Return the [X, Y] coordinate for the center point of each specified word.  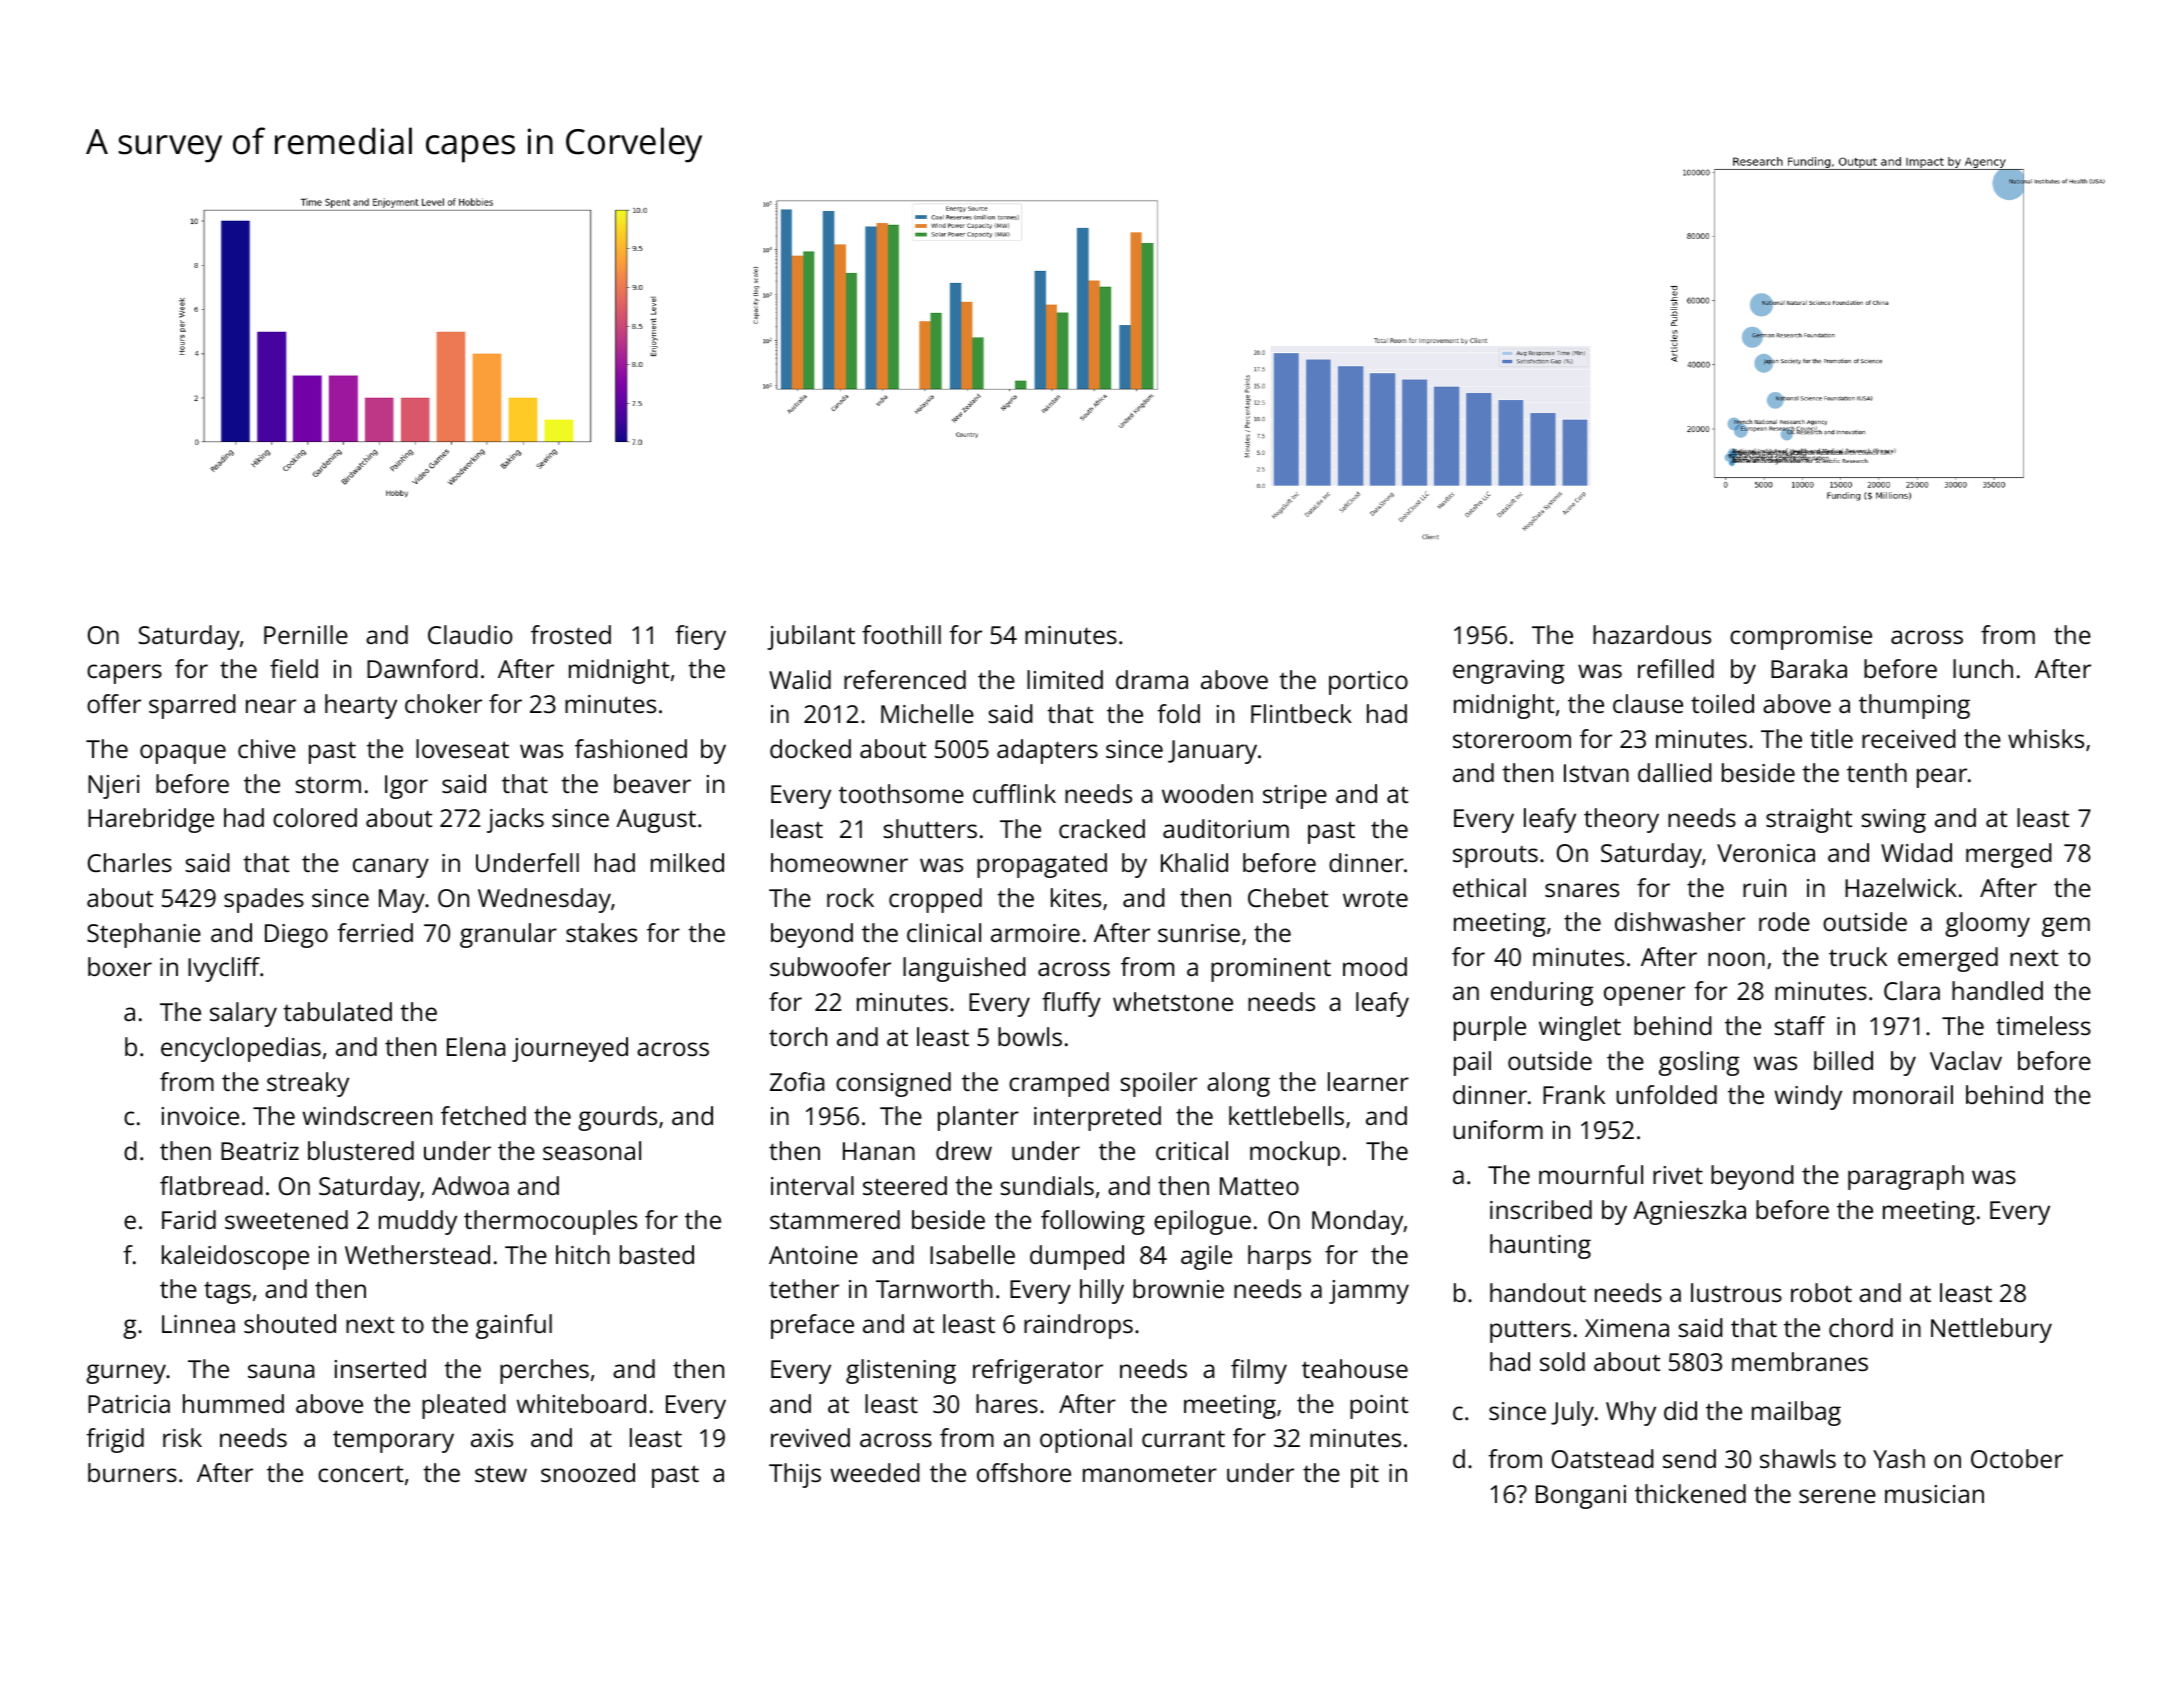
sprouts [1495, 857]
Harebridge [151, 820]
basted [657, 1254]
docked [810, 748]
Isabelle [972, 1254]
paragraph [1906, 1177]
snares [1582, 890]
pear [1942, 778]
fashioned [631, 748]
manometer [1150, 1474]
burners [132, 1472]
